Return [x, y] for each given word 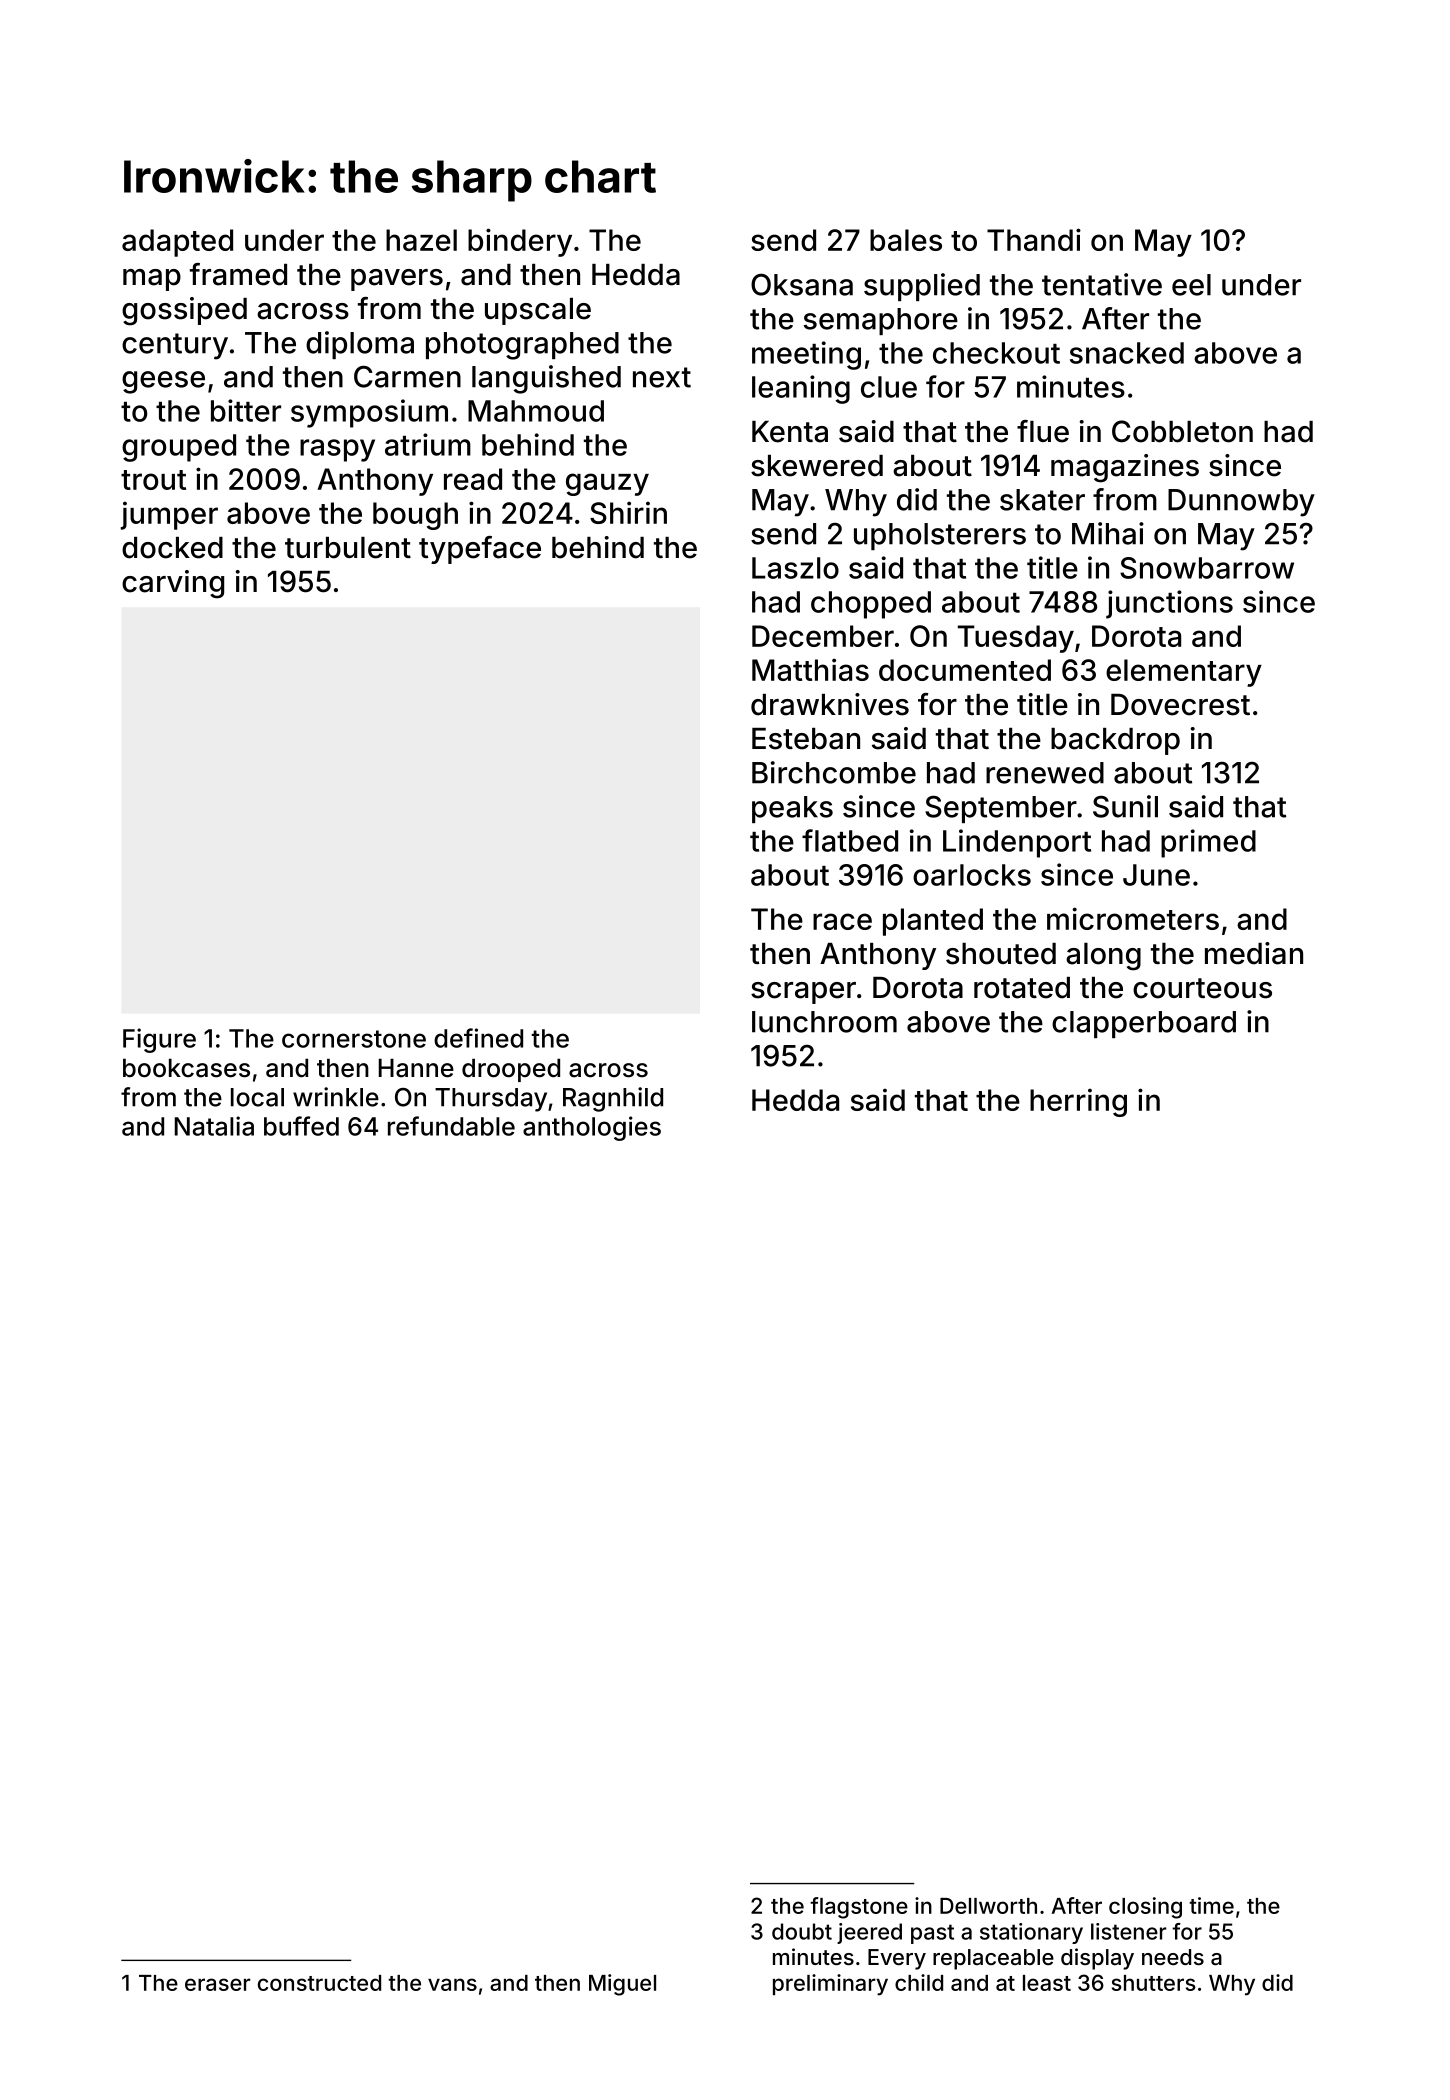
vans [452, 1984]
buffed [301, 1126]
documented [965, 670]
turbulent [348, 548]
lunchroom [824, 1022]
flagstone [859, 1908]
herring [1078, 1102]
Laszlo [795, 568]
